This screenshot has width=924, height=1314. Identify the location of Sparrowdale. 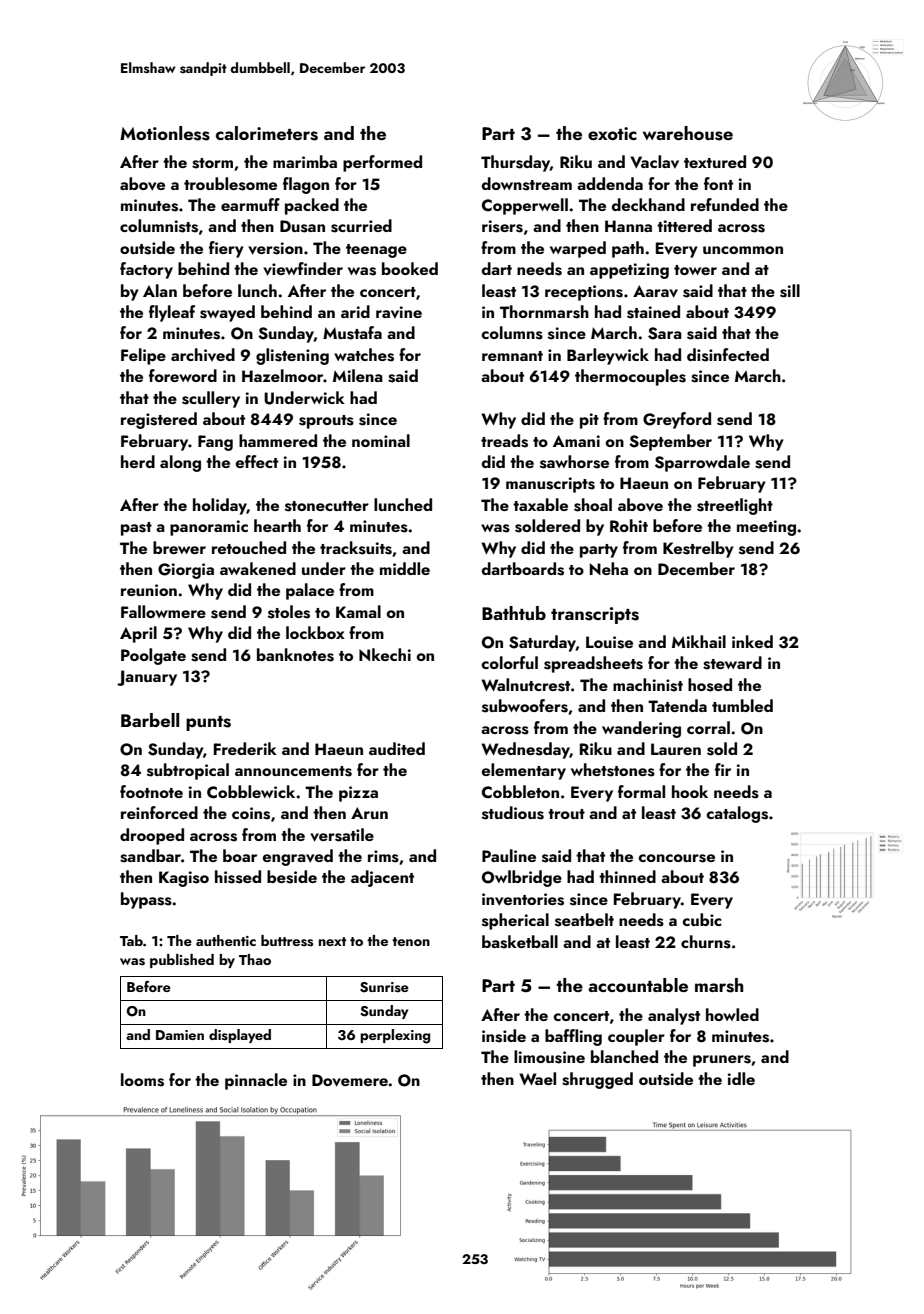
(702, 463).
